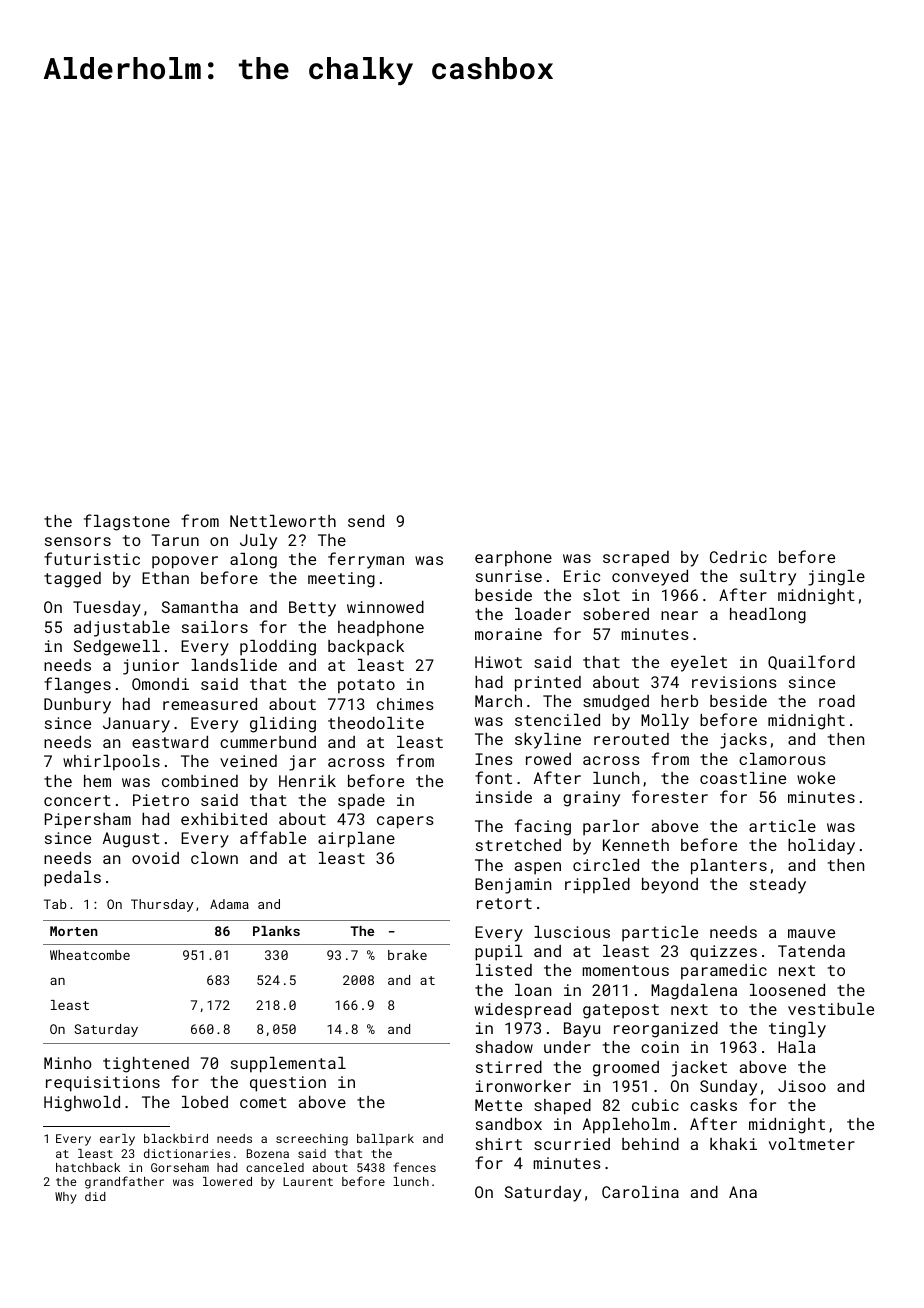 The image size is (924, 1308). What do you see at coordinates (210, 704) in the image?
I see `remeasured` at bounding box center [210, 704].
